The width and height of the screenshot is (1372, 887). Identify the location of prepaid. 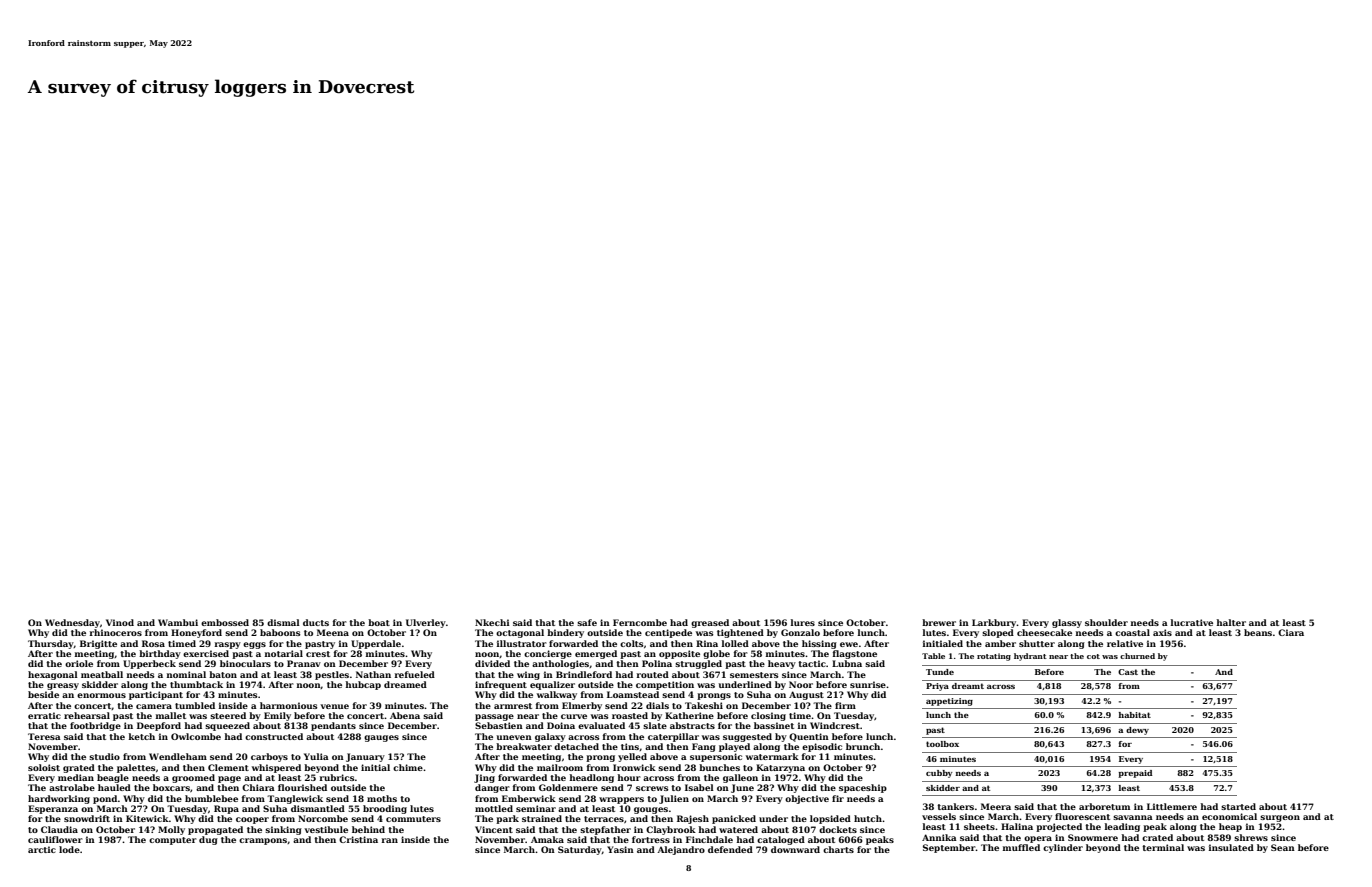
(1135, 774).
